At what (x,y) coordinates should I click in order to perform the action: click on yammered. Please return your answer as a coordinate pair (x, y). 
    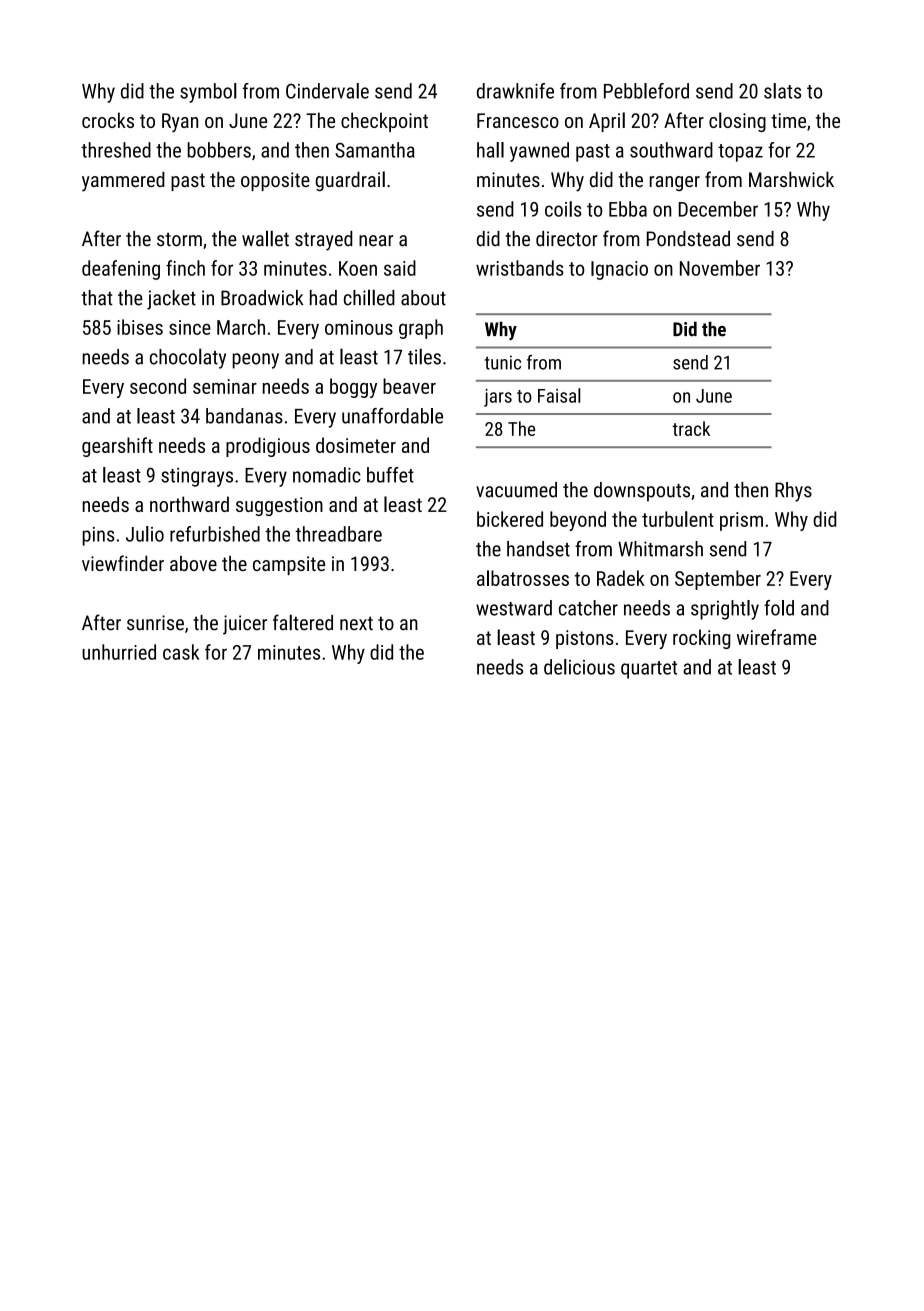
    Looking at the image, I should click on (123, 181).
